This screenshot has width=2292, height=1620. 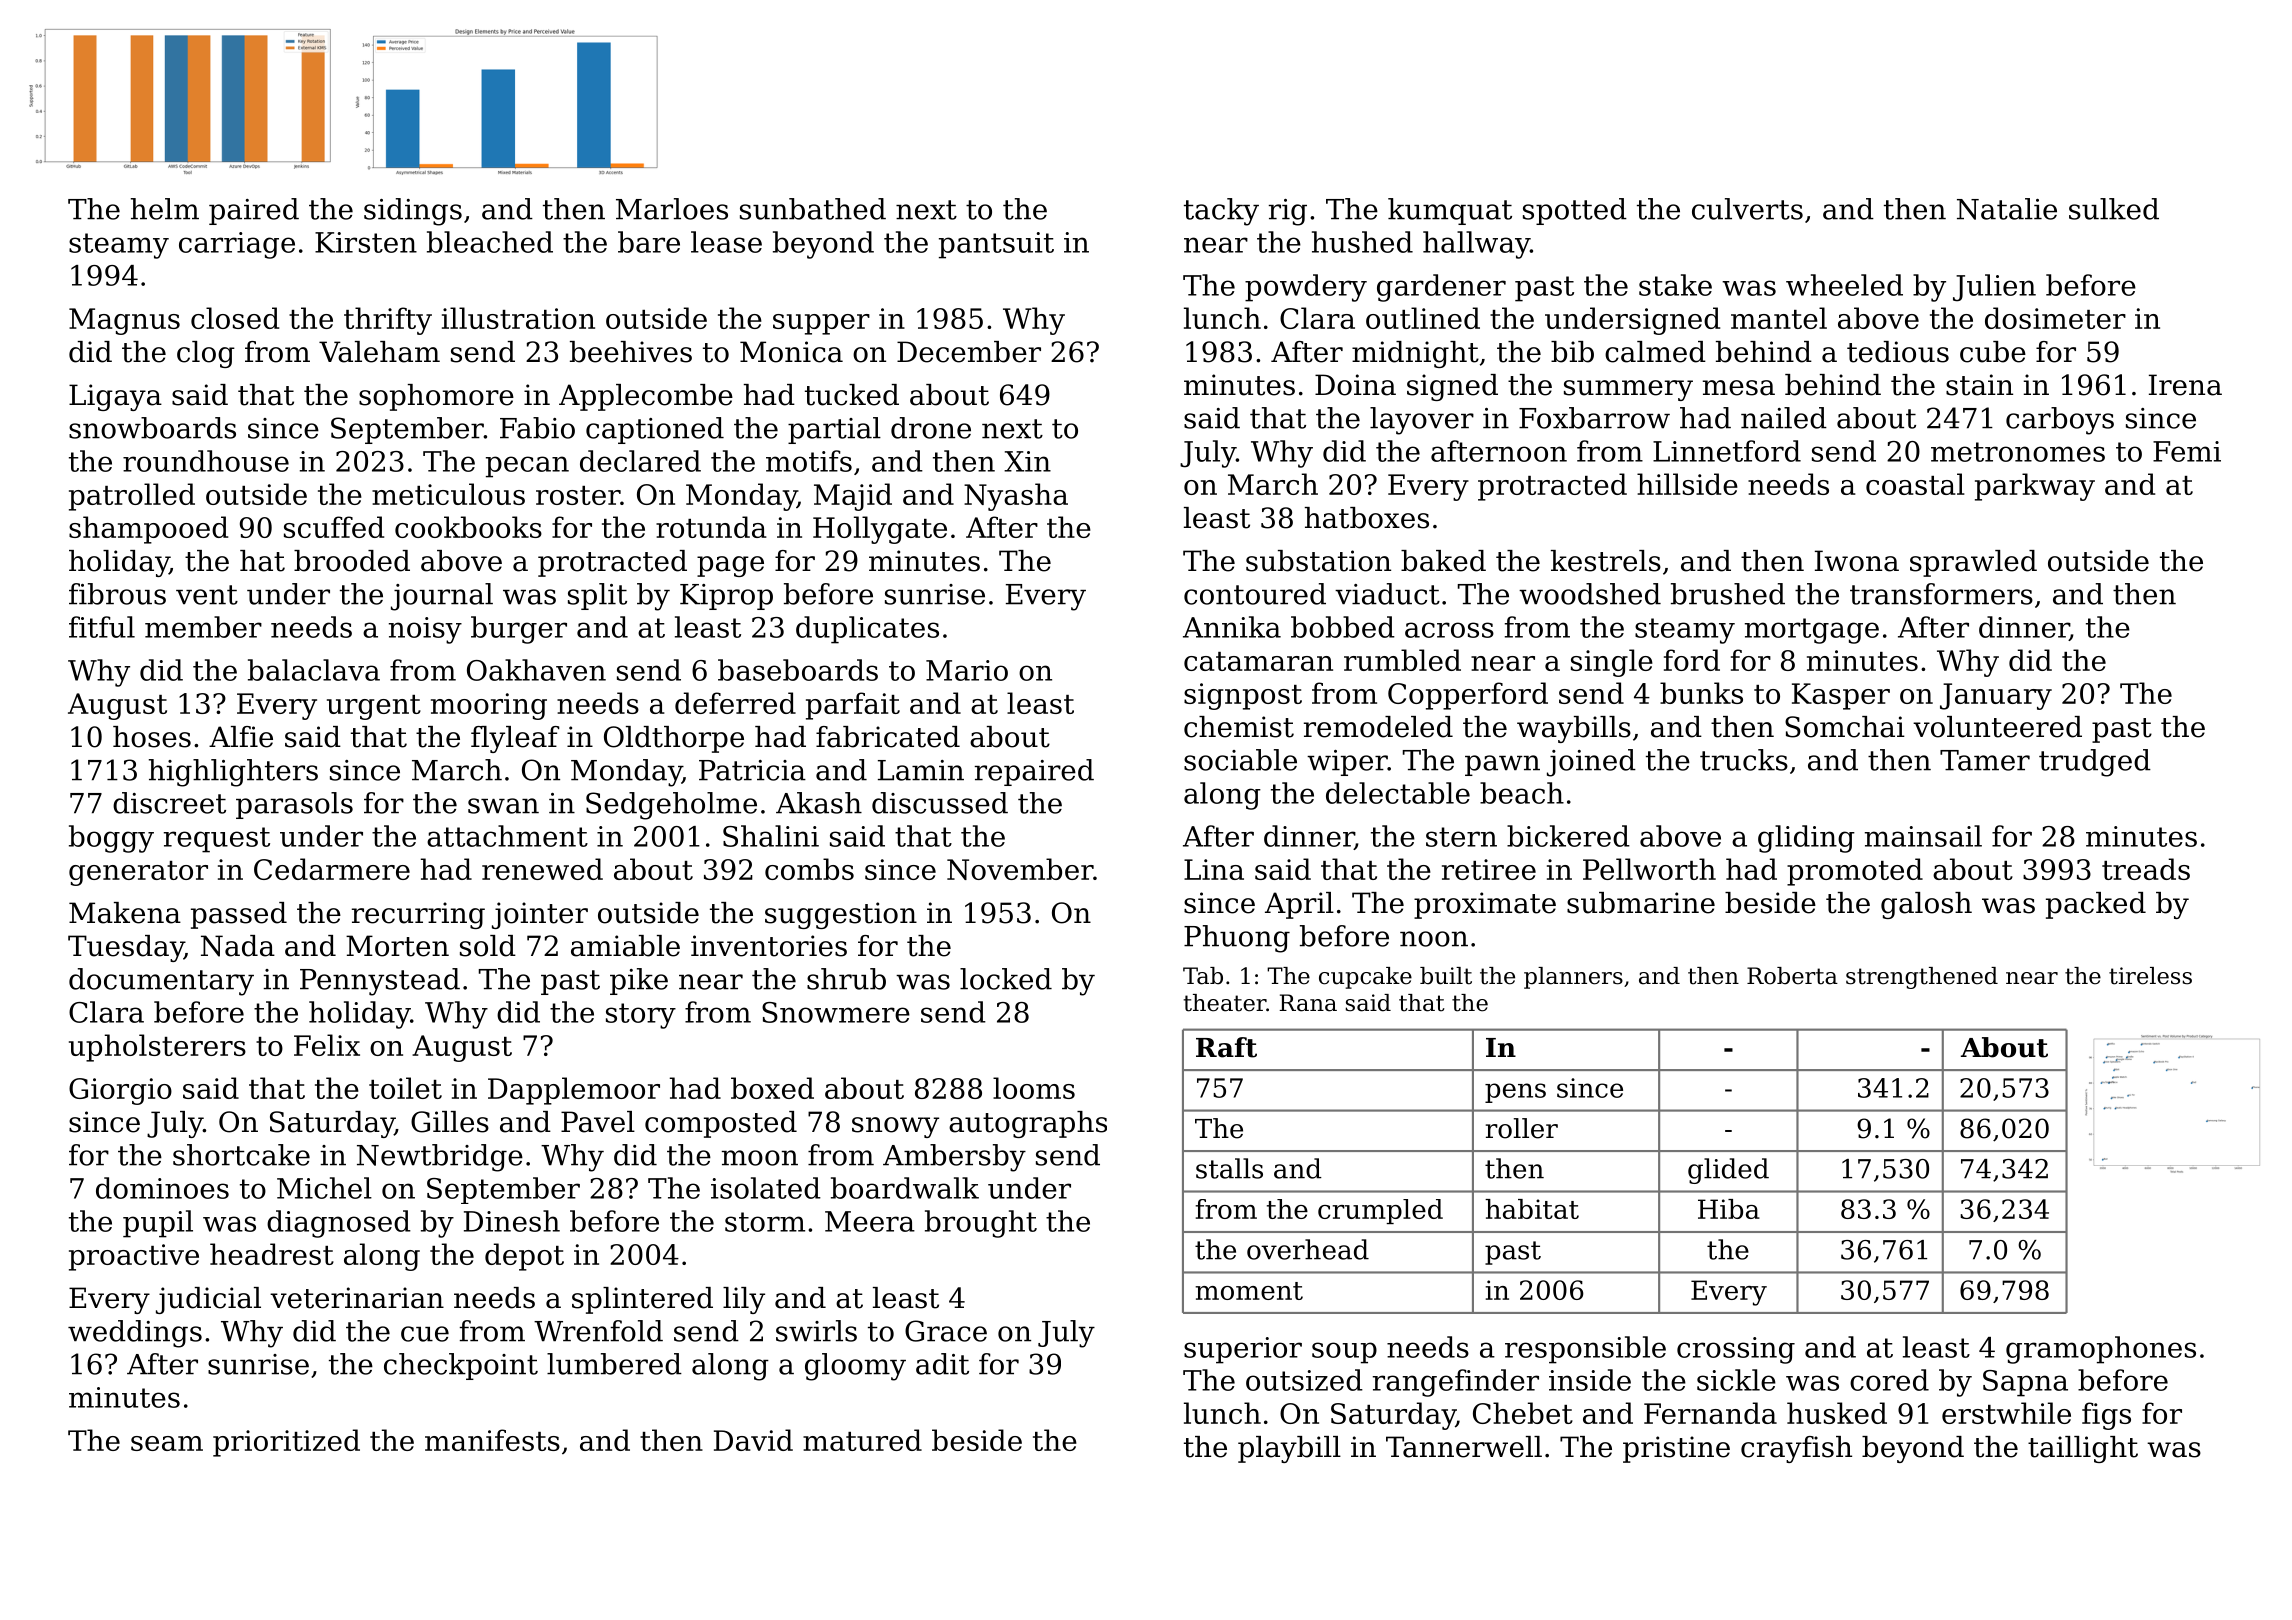 What do you see at coordinates (286, 1443) in the screenshot?
I see `prioritized` at bounding box center [286, 1443].
